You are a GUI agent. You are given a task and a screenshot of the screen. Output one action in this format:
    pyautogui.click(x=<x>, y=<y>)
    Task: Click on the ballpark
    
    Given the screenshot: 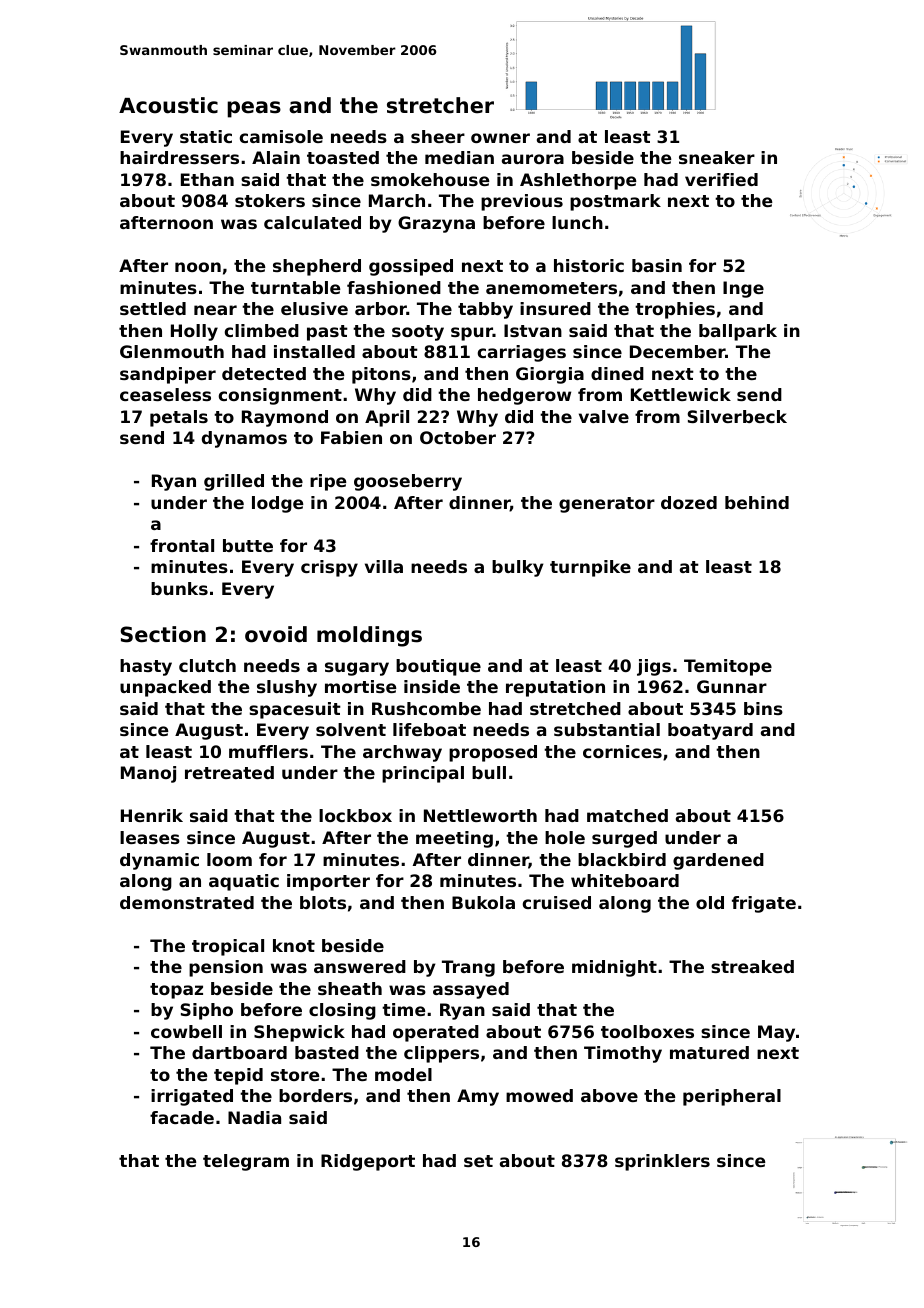 What is the action you would take?
    pyautogui.click(x=738, y=332)
